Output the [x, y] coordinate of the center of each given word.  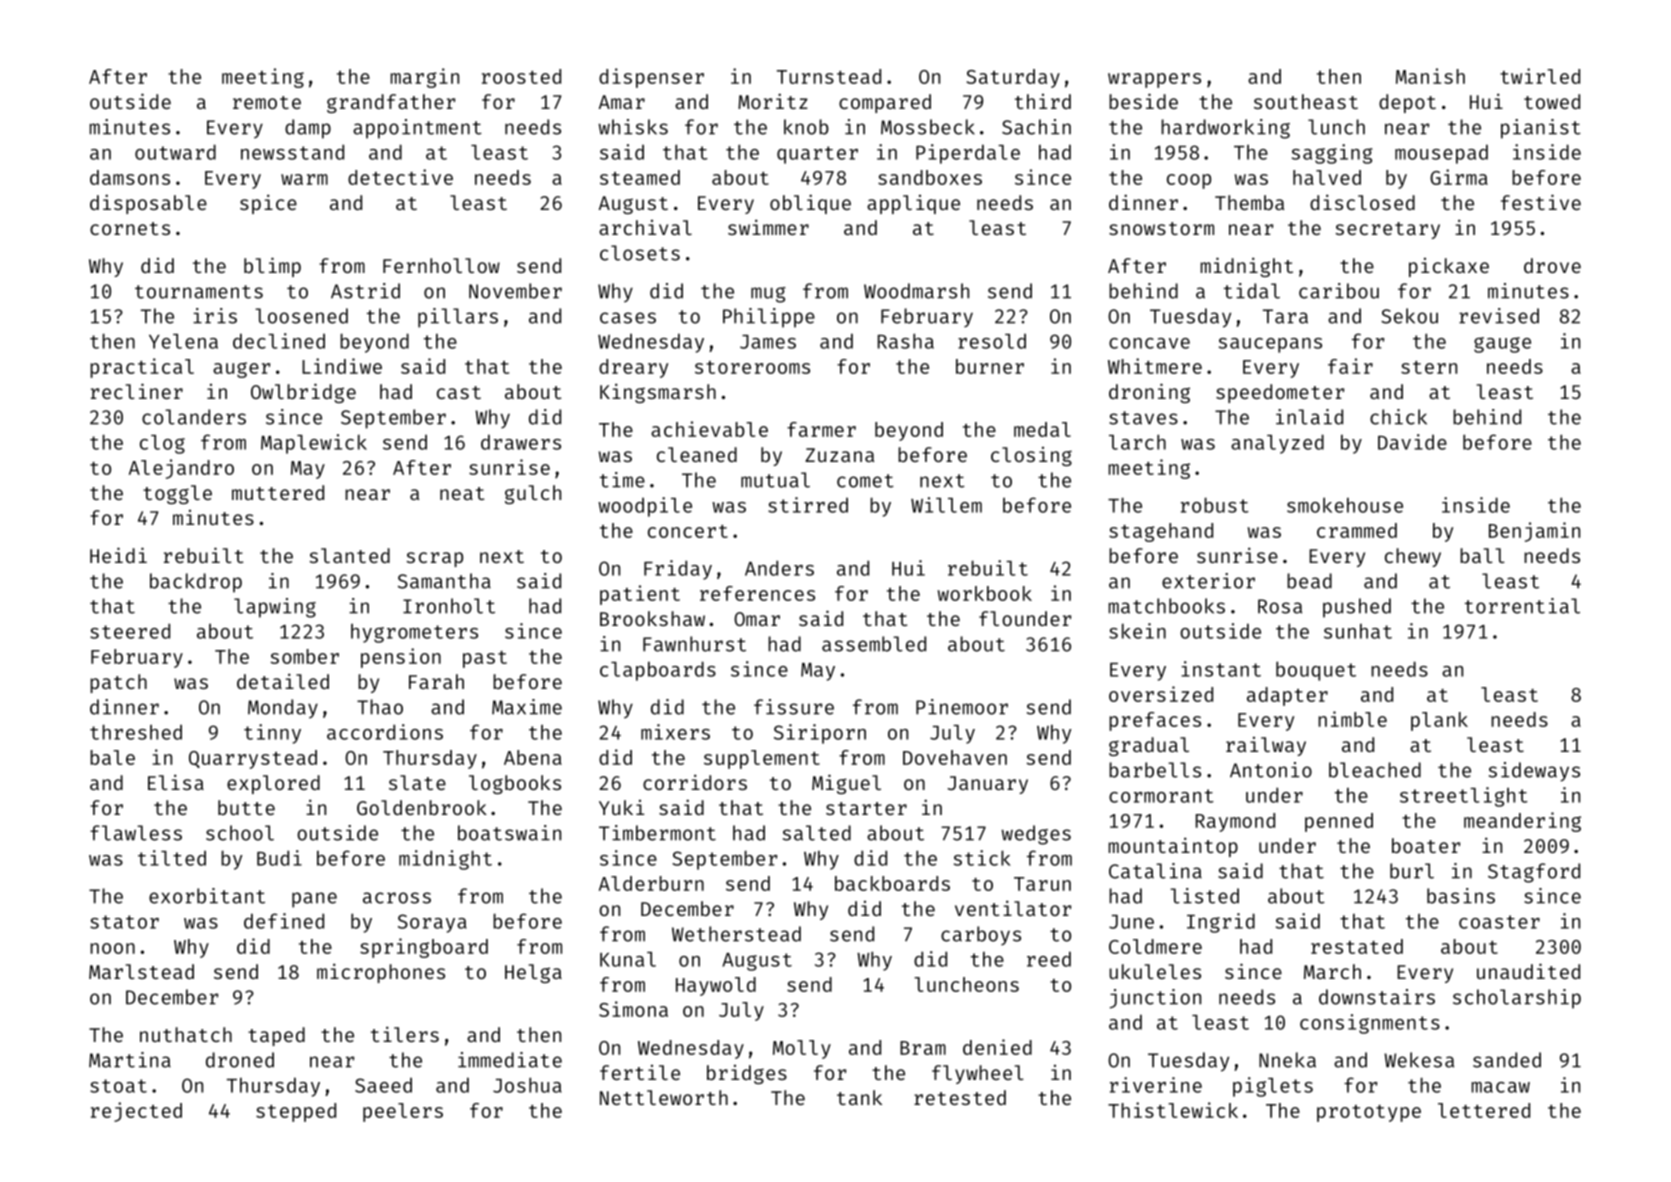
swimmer [768, 227]
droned [240, 1060]
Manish [1430, 76]
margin [425, 78]
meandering [1522, 822]
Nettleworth [664, 1097]
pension [401, 658]
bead [1309, 581]
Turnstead [829, 76]
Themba [1249, 202]
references [757, 593]
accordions [385, 732]
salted [817, 833]
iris [215, 316]
